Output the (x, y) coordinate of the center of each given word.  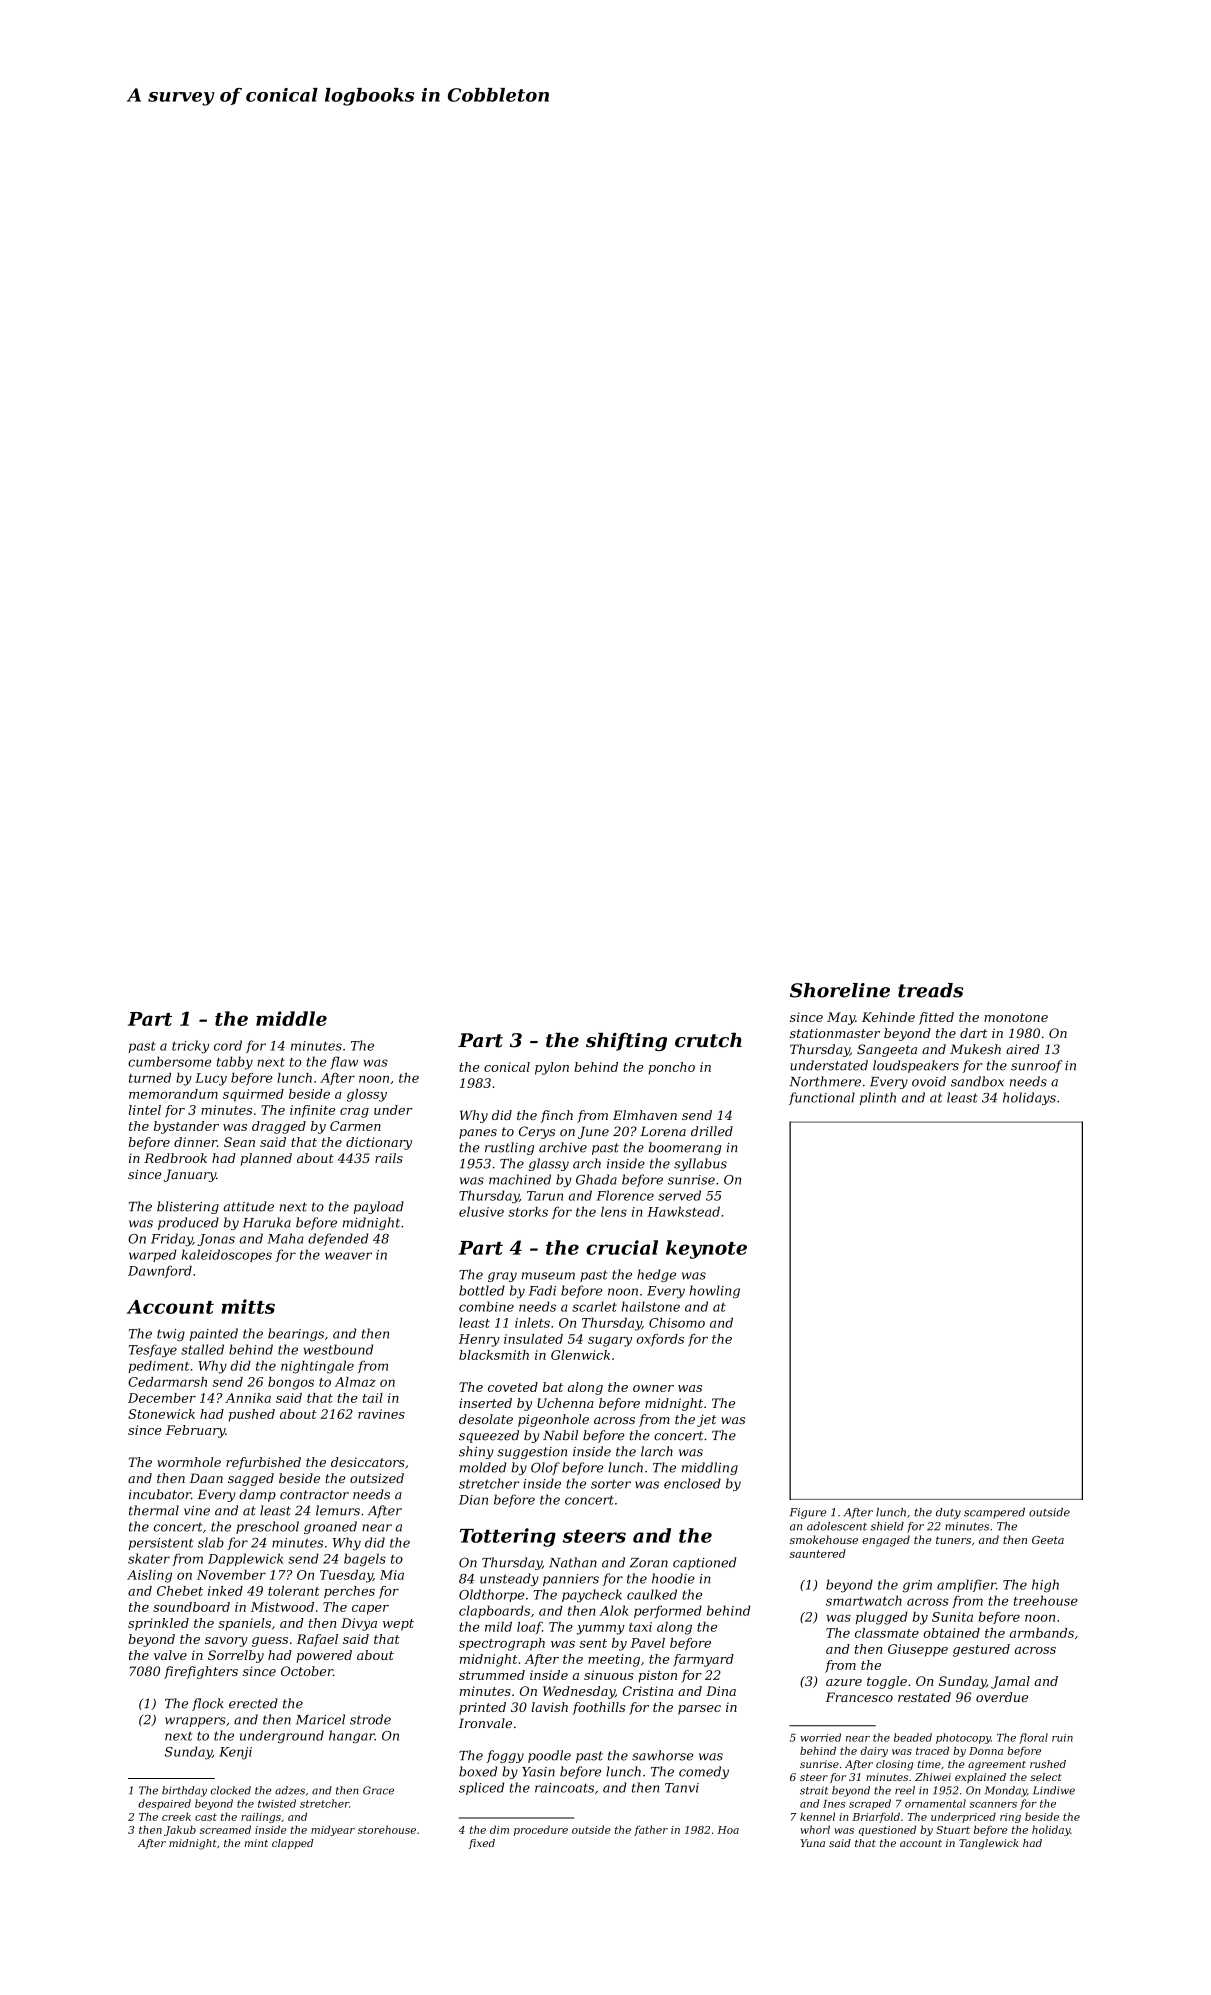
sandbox (977, 1081)
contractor (314, 1495)
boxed (478, 1771)
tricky (190, 1046)
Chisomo (677, 1323)
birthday (184, 1791)
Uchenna (565, 1403)
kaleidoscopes (227, 1255)
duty (948, 1513)
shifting (626, 1042)
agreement (997, 1766)
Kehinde (888, 1017)
